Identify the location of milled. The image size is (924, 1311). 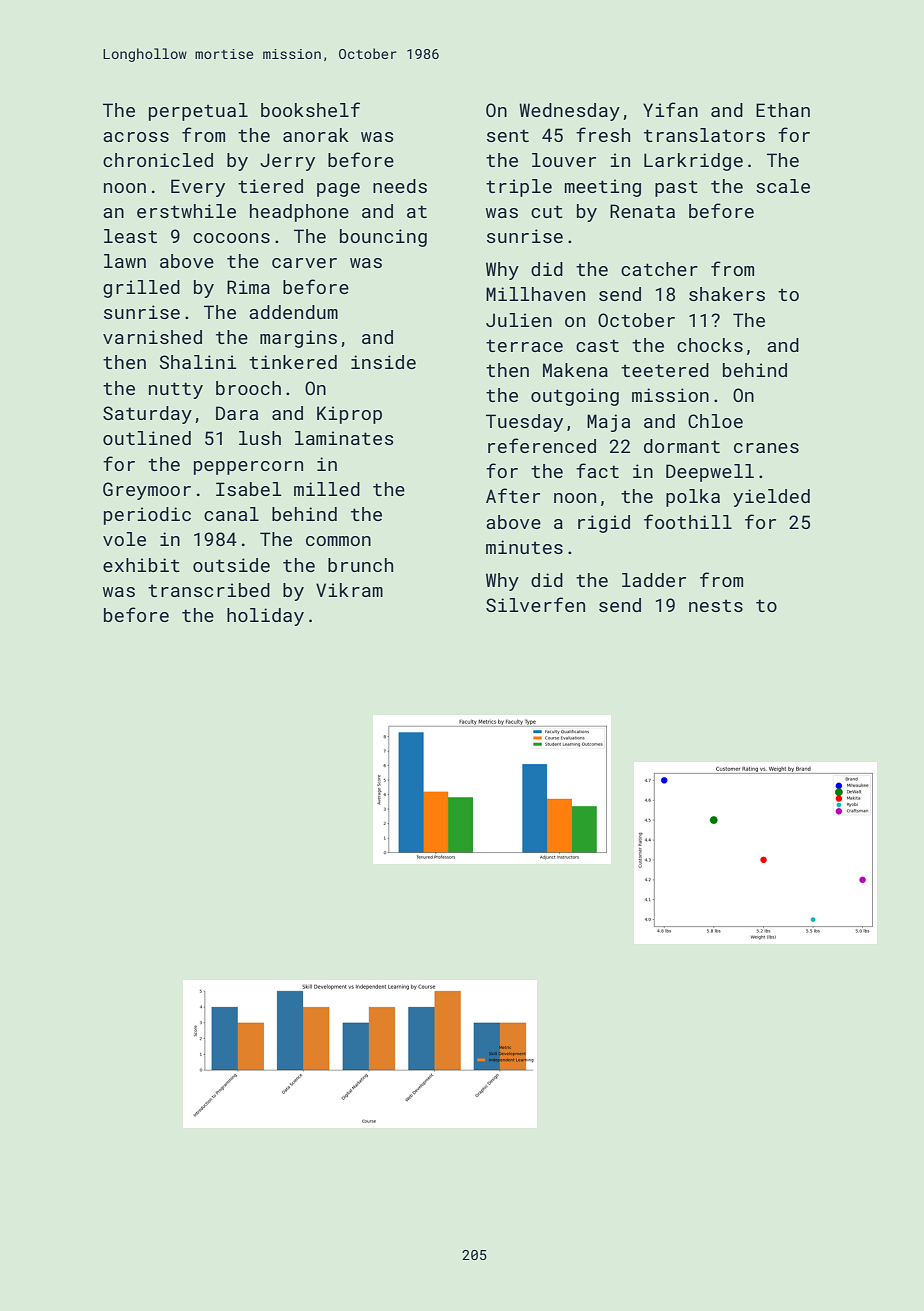
(327, 489).
